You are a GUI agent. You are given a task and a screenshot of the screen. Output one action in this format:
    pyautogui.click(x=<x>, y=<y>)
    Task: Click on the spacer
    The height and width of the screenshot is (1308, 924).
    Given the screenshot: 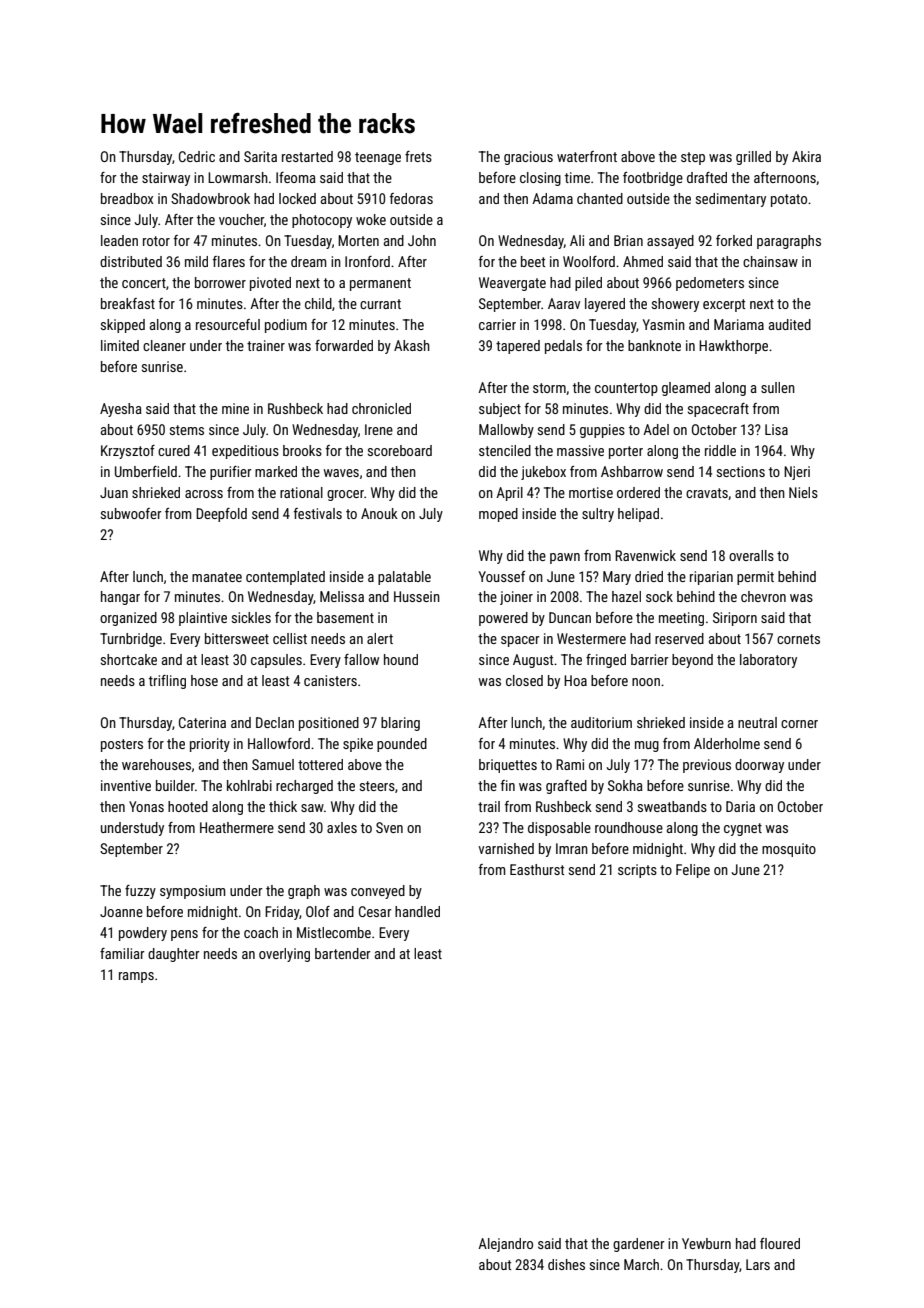 What is the action you would take?
    pyautogui.click(x=520, y=641)
